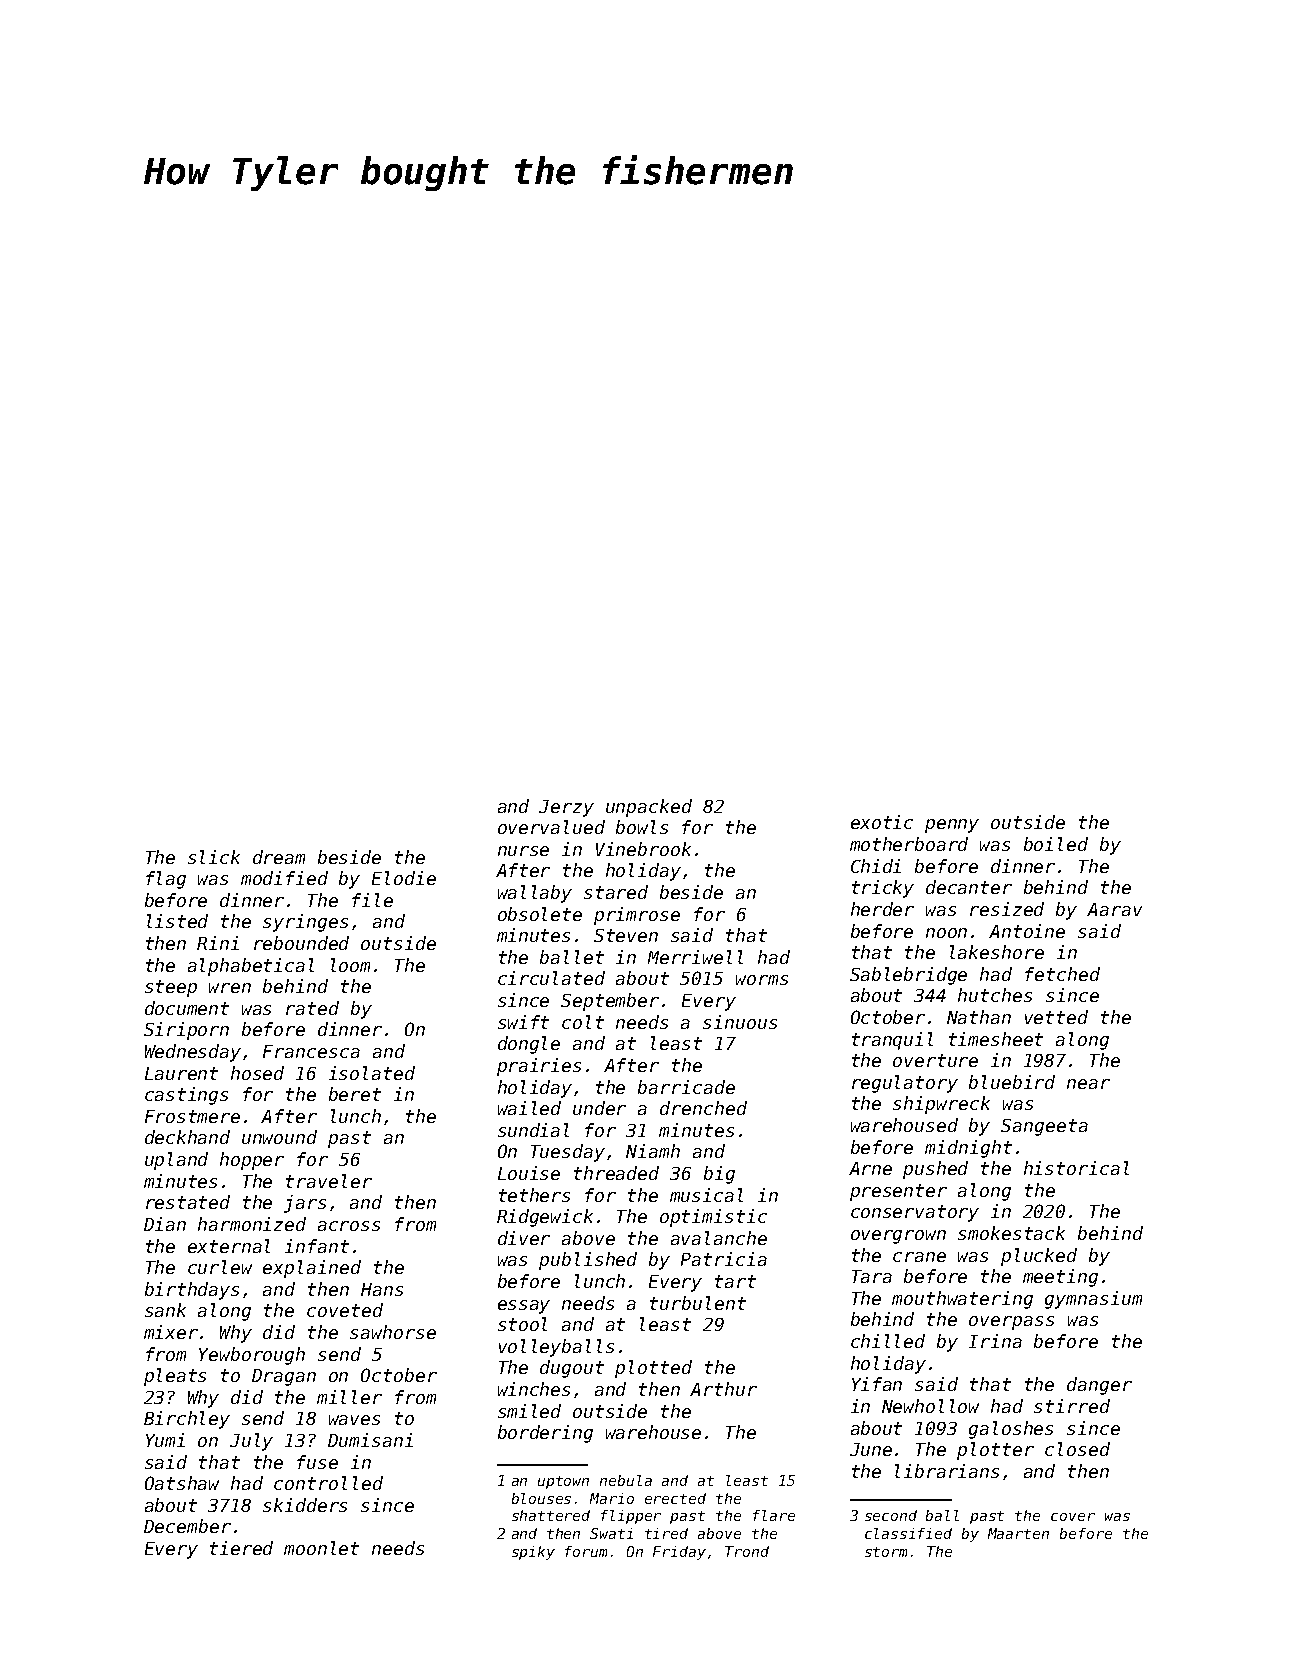 The width and height of the screenshot is (1297, 1678). I want to click on Dian, so click(165, 1224).
